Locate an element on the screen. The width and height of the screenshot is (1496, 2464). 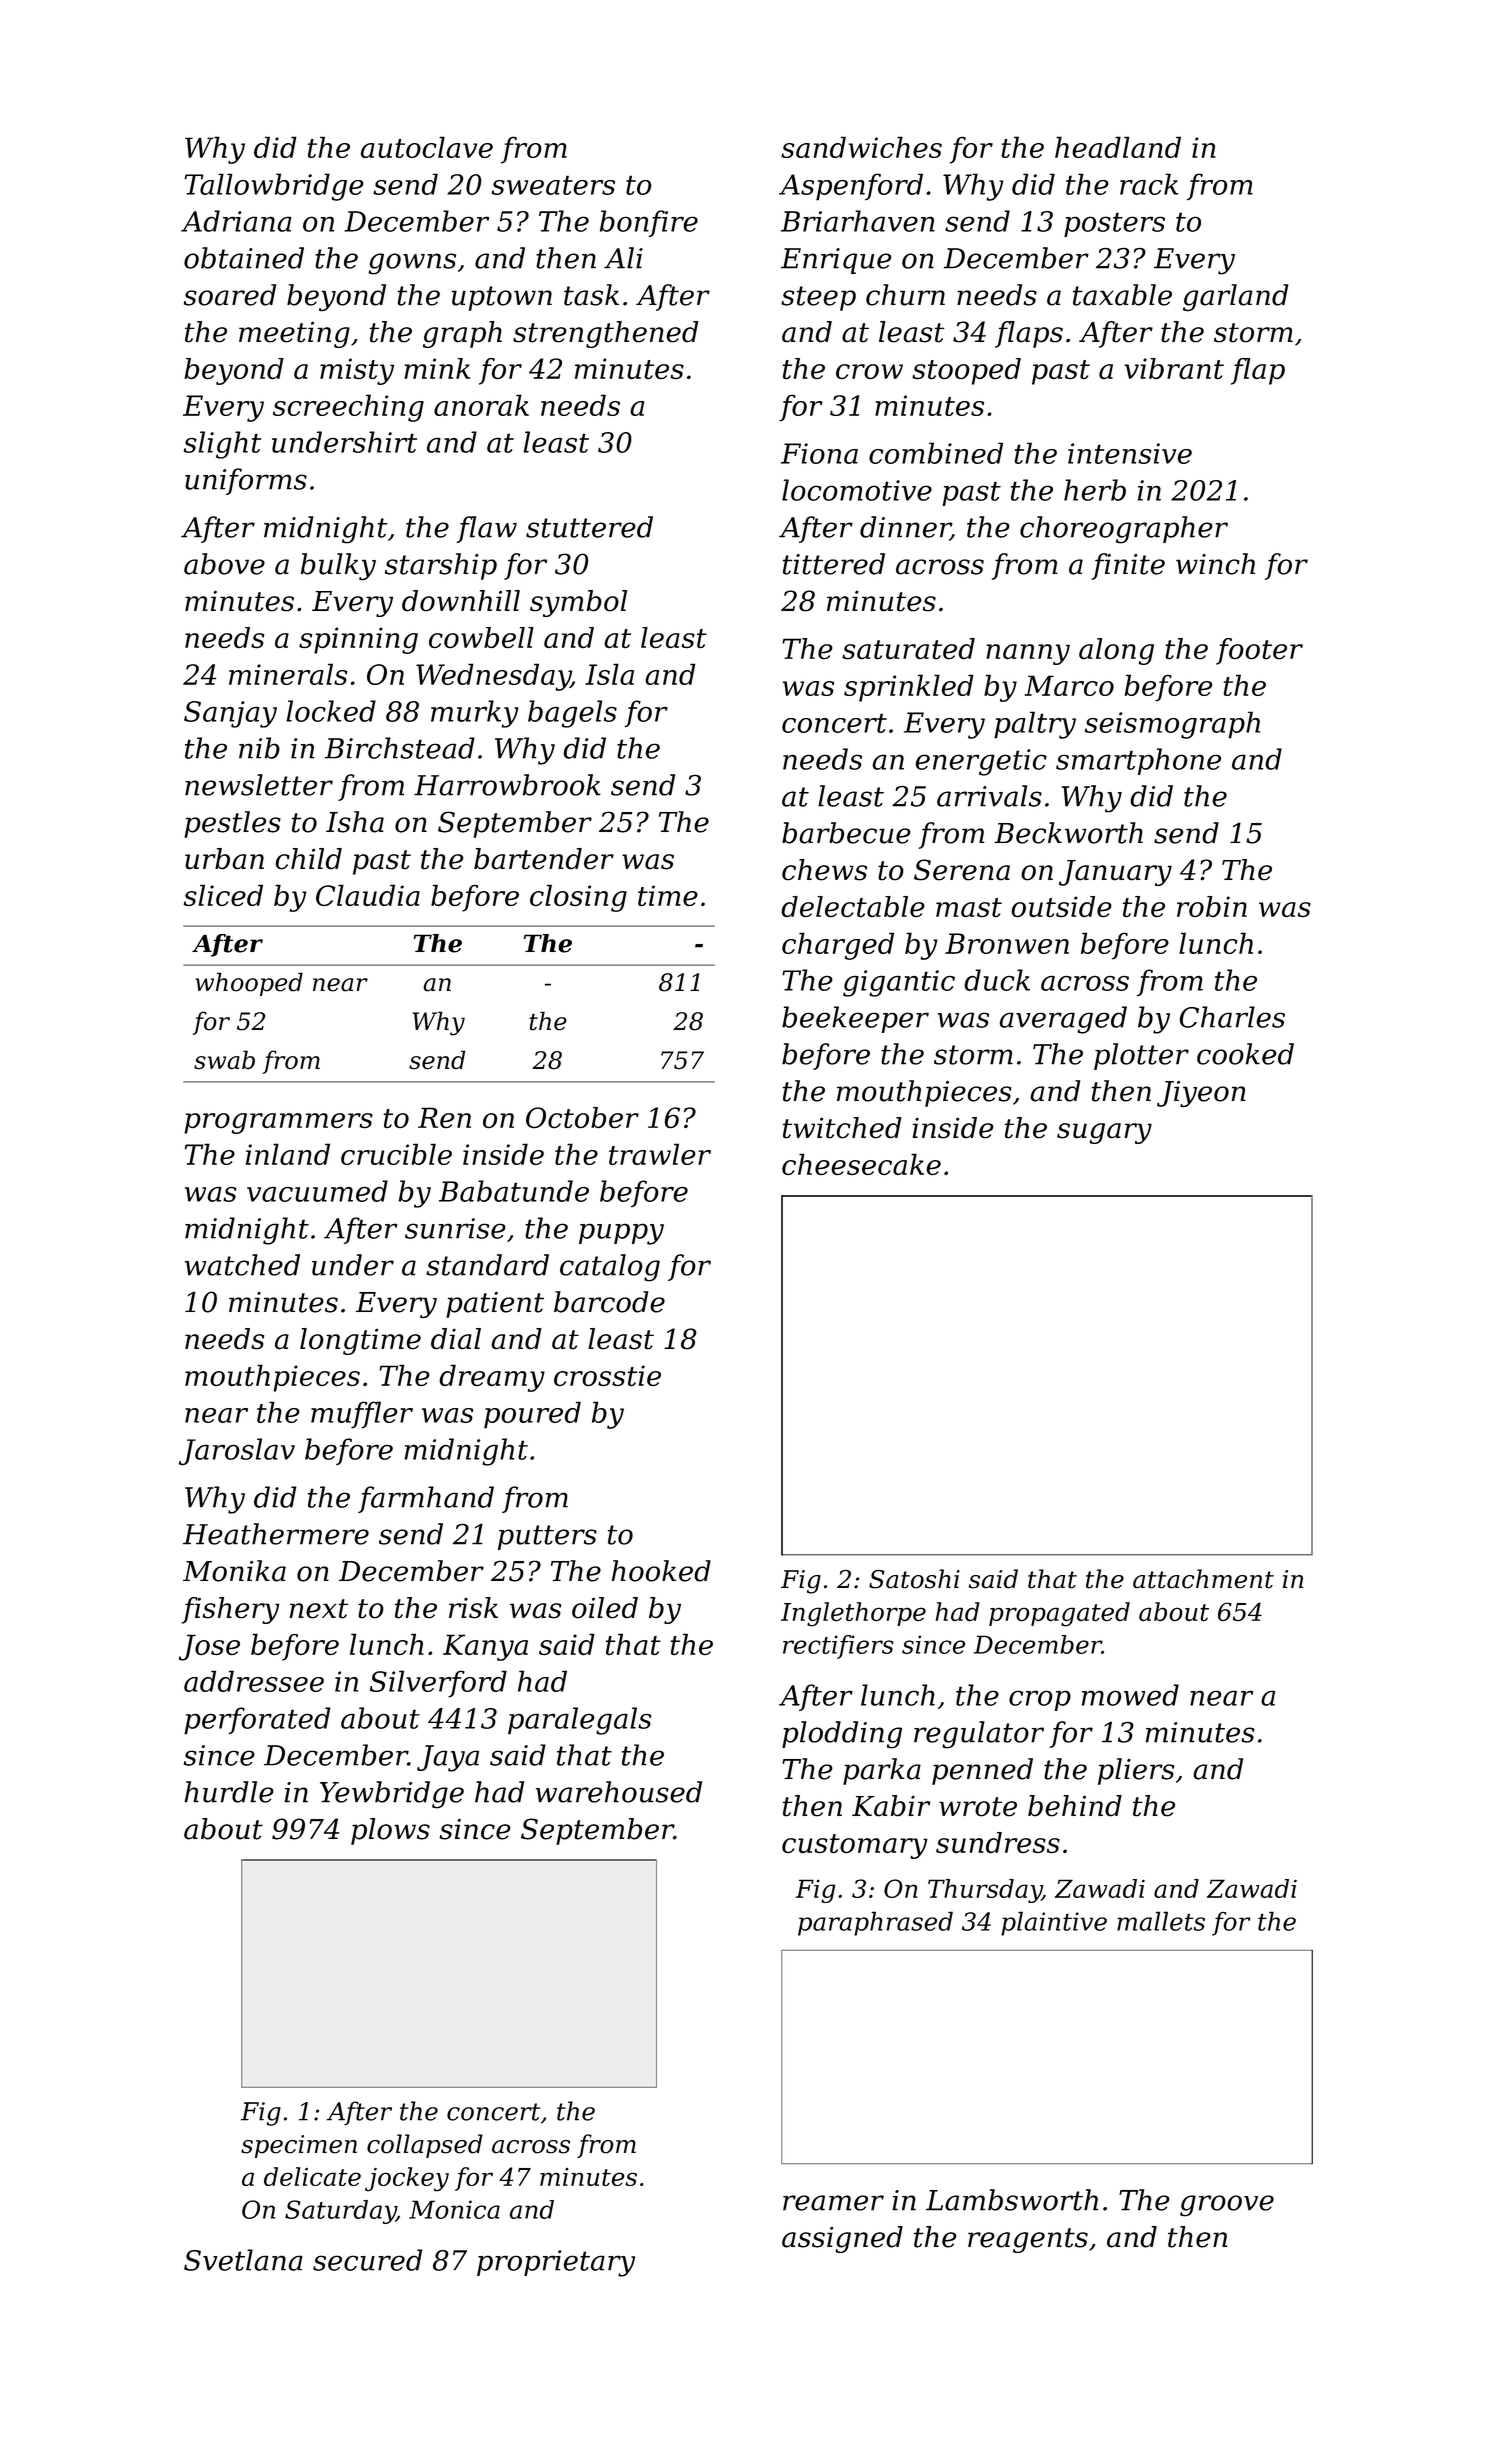
reamer is located at coordinates (833, 2203).
